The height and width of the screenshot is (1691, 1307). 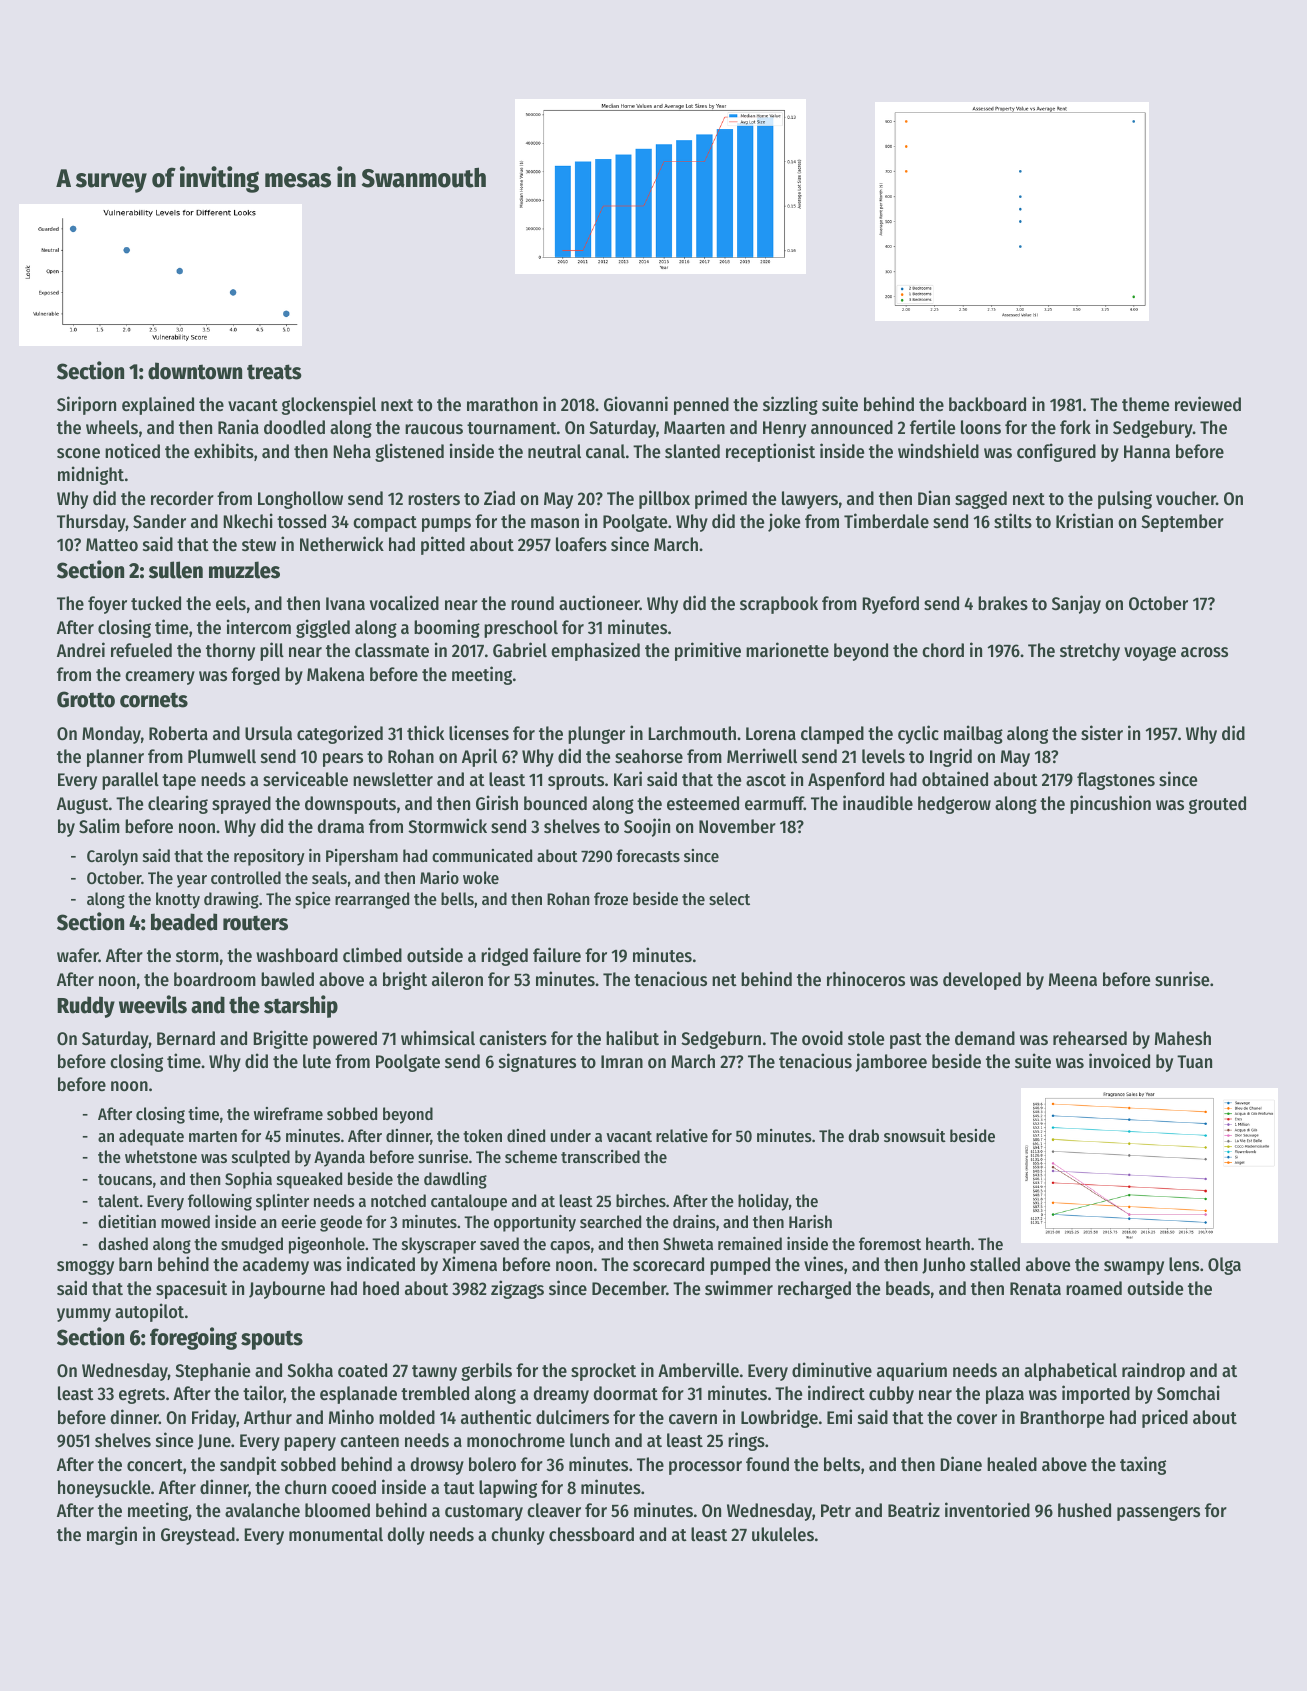 What do you see at coordinates (213, 1136) in the screenshot?
I see `marten` at bounding box center [213, 1136].
